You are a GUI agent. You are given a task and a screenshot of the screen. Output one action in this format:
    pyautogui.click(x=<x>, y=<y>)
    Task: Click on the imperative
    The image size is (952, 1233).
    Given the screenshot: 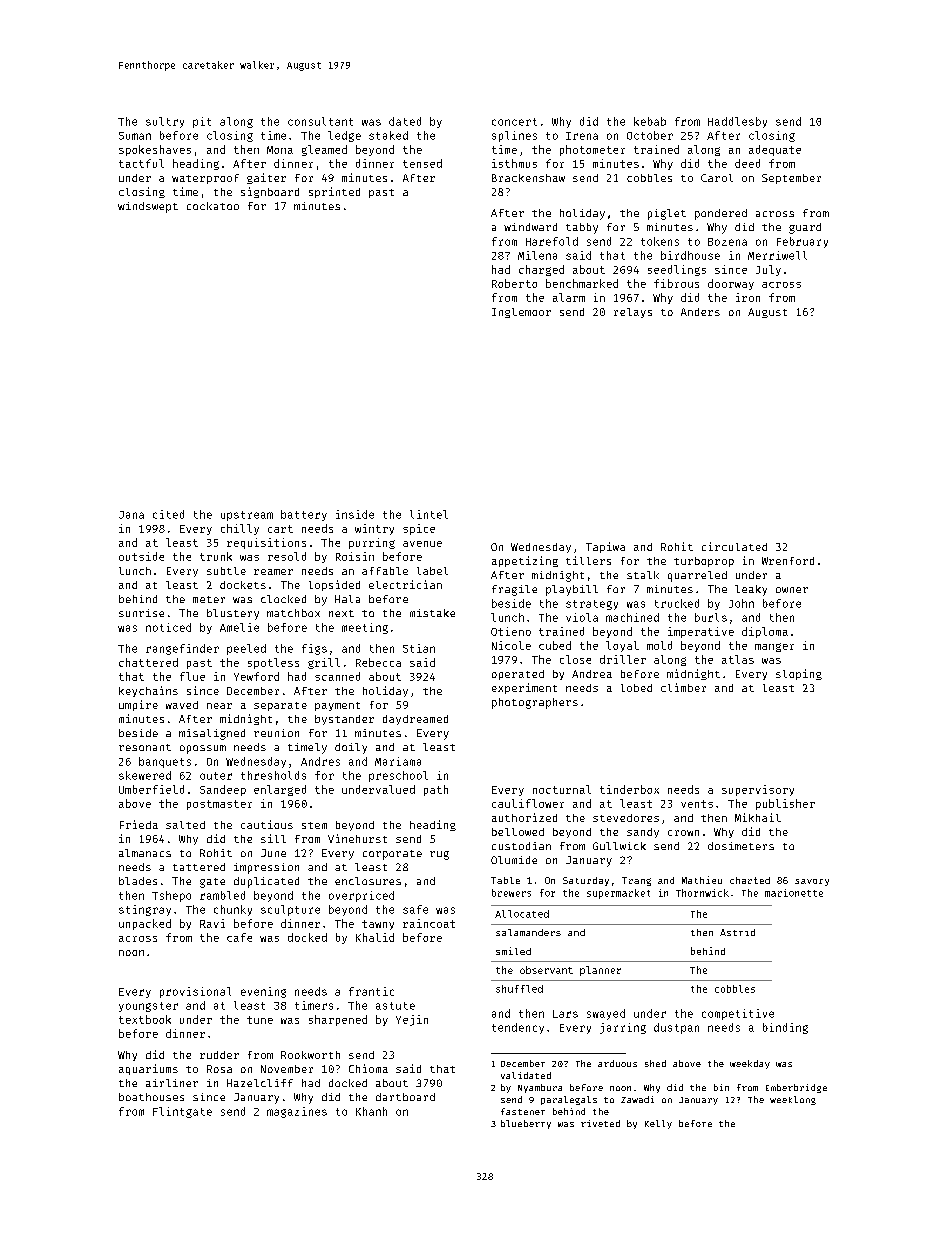 What is the action you would take?
    pyautogui.click(x=701, y=632)
